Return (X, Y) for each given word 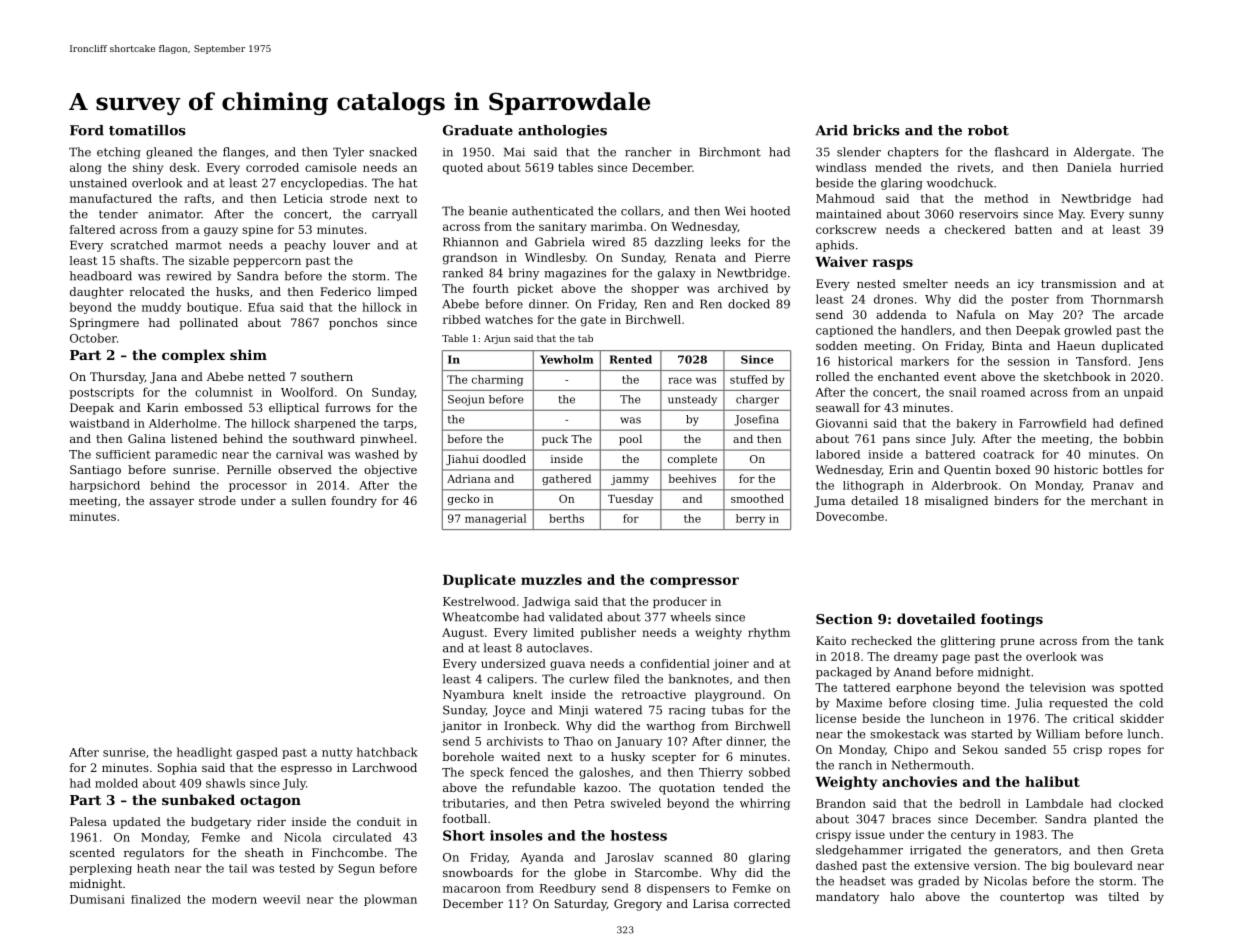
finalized (156, 899)
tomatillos (147, 130)
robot (988, 130)
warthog (670, 727)
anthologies (562, 132)
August (463, 634)
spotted (1141, 688)
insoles (516, 835)
